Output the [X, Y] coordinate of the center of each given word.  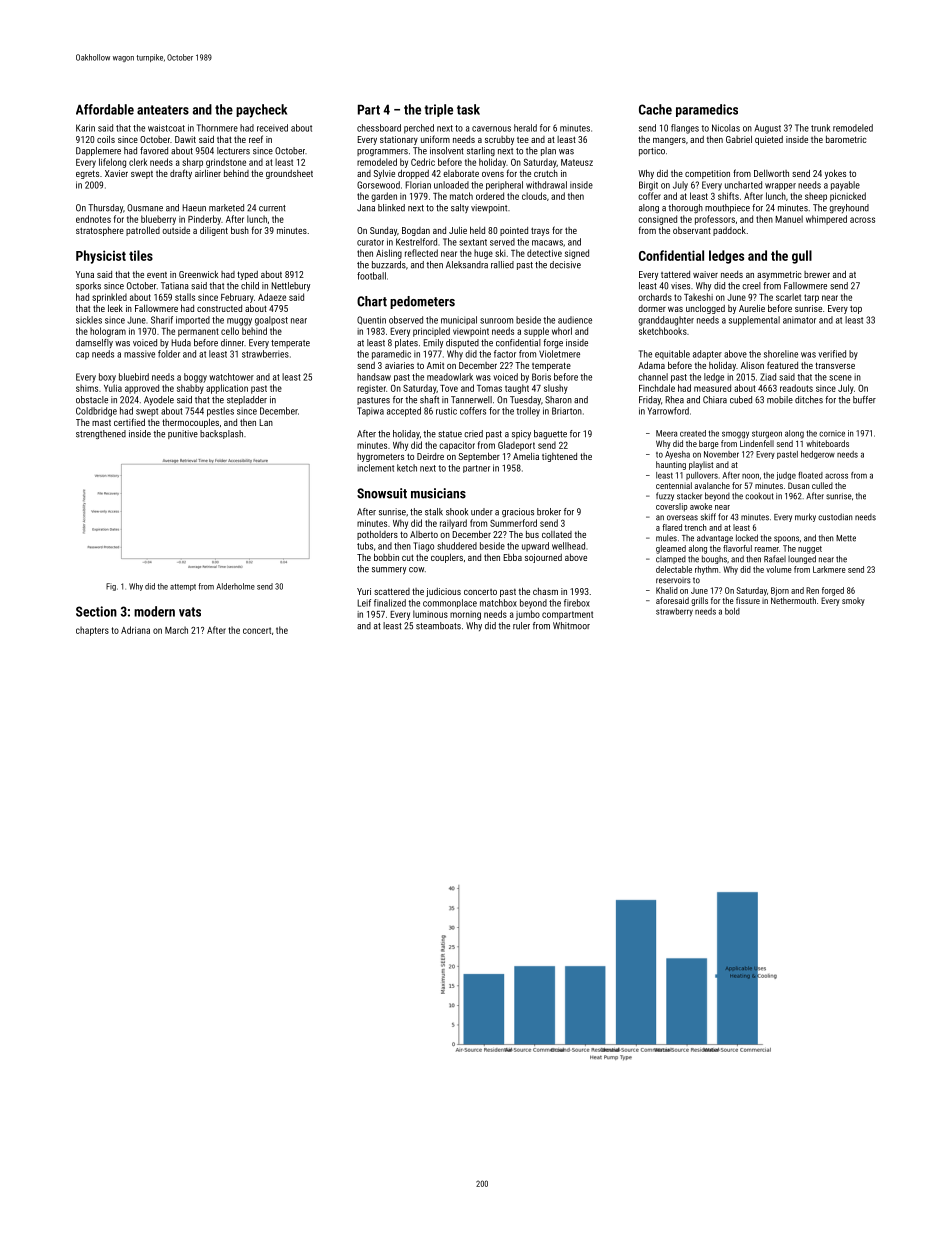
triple [438, 110]
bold [732, 611]
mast [101, 423]
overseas [682, 518]
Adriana [135, 630]
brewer [817, 274]
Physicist [101, 257]
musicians [438, 493]
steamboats [438, 626]
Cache [655, 109]
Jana [366, 208]
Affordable [105, 109]
